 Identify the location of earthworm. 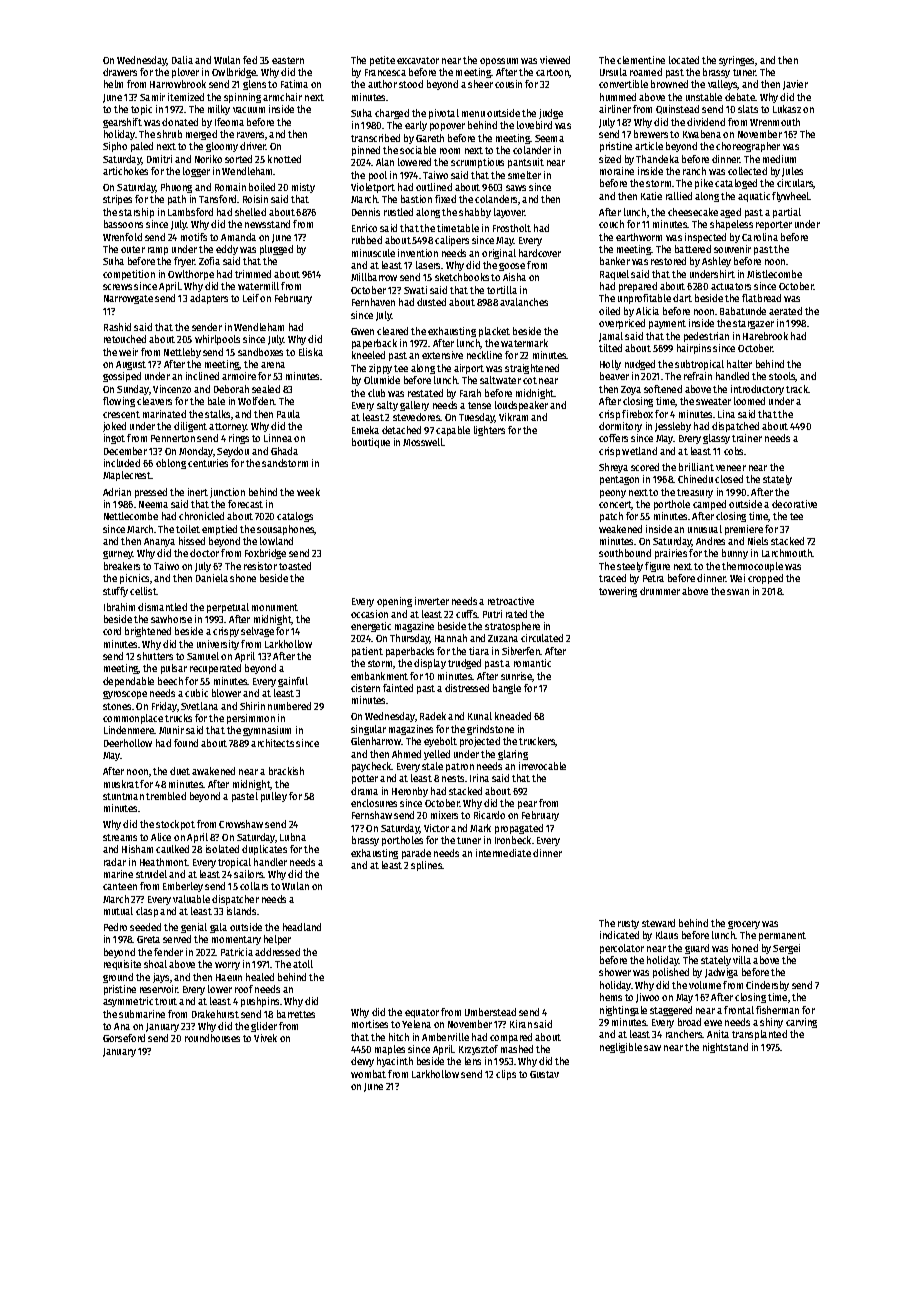
(639, 237).
